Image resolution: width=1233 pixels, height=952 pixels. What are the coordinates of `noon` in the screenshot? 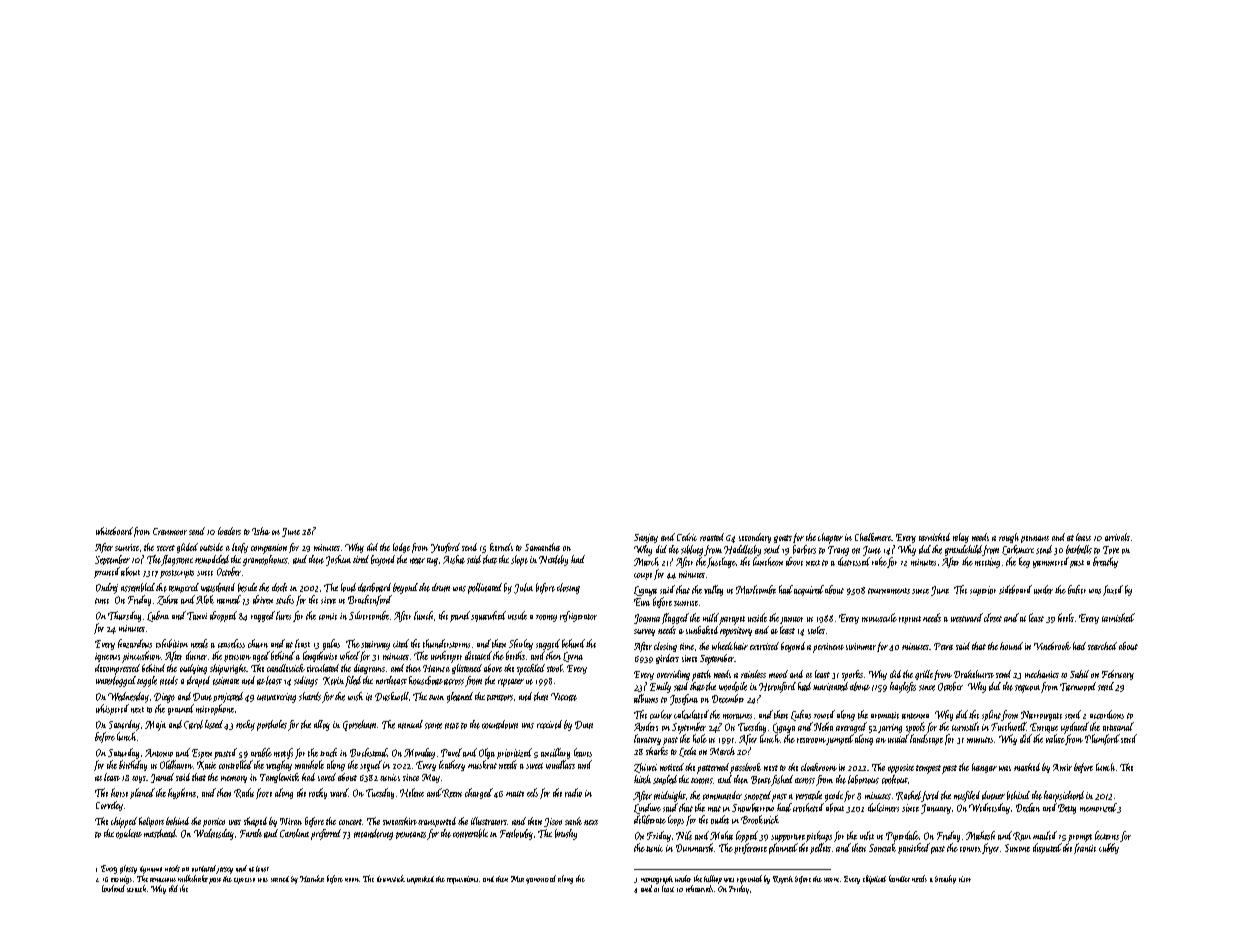 It's located at (352, 880).
